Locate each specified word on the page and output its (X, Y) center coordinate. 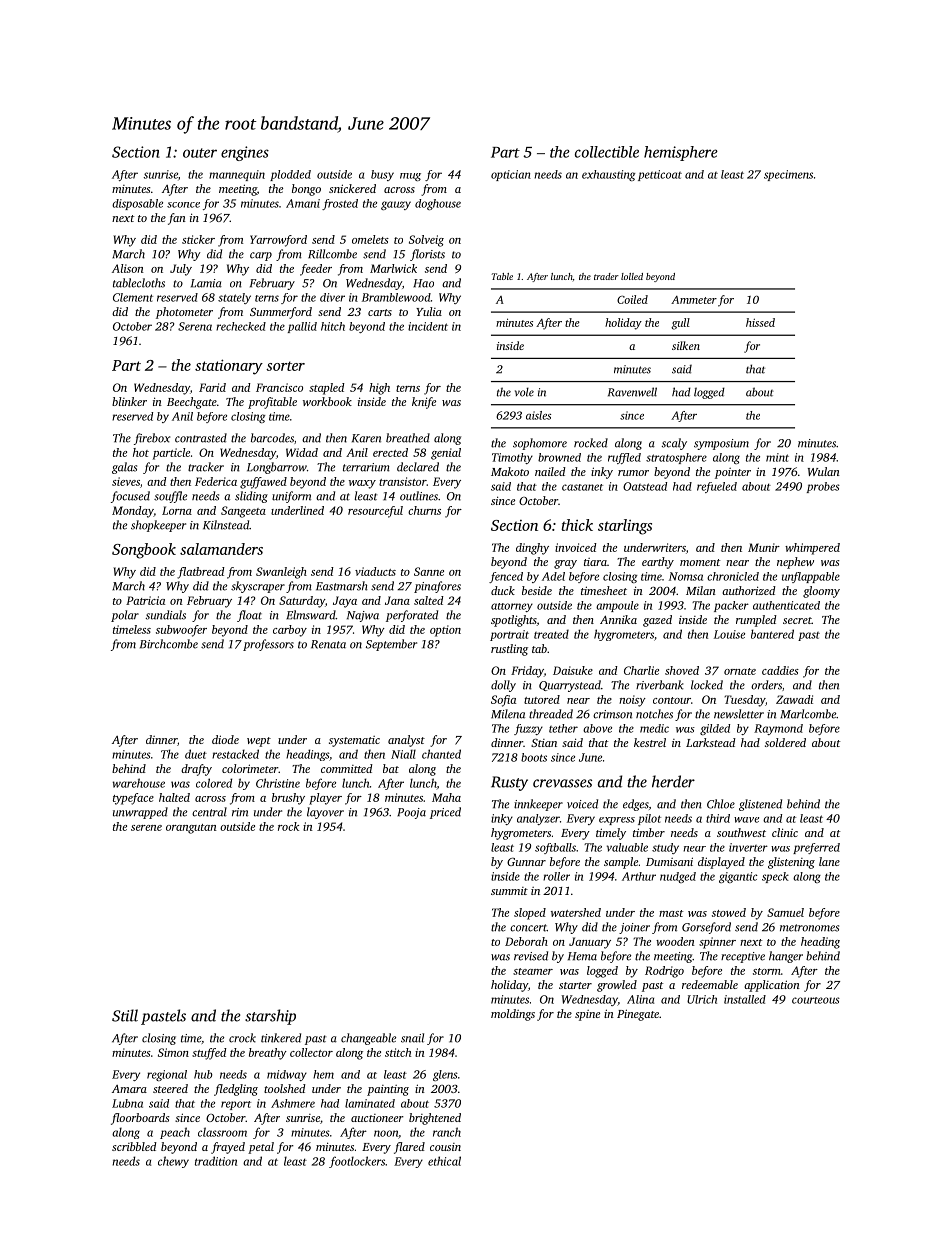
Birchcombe (169, 644)
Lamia (206, 283)
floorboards (140, 1119)
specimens (788, 175)
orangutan (191, 829)
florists (427, 255)
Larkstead (711, 742)
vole (524, 392)
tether (563, 728)
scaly (674, 444)
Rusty (509, 783)
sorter (285, 366)
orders (766, 685)
